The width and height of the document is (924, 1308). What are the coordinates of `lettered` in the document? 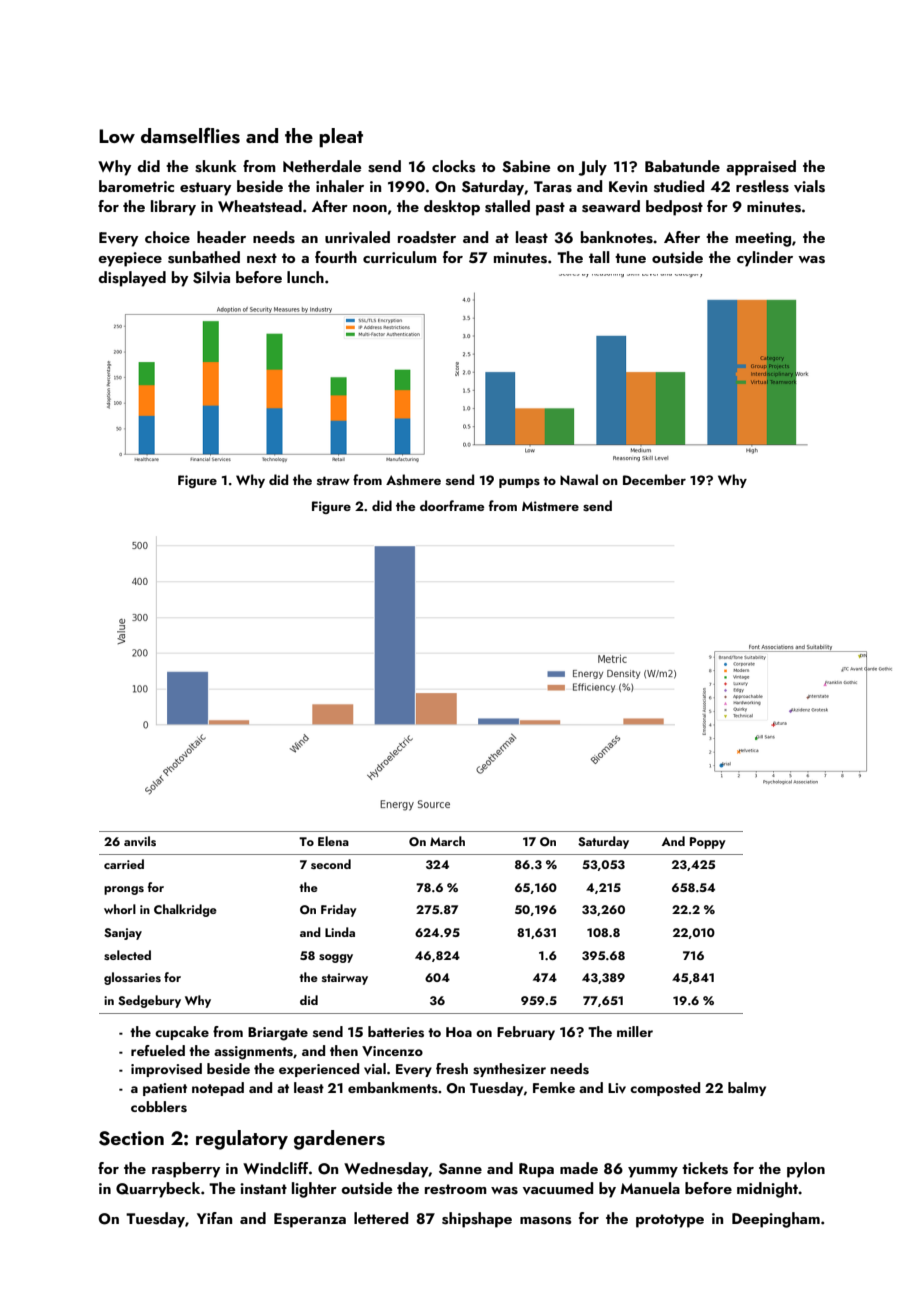 It's located at (381, 1218).
